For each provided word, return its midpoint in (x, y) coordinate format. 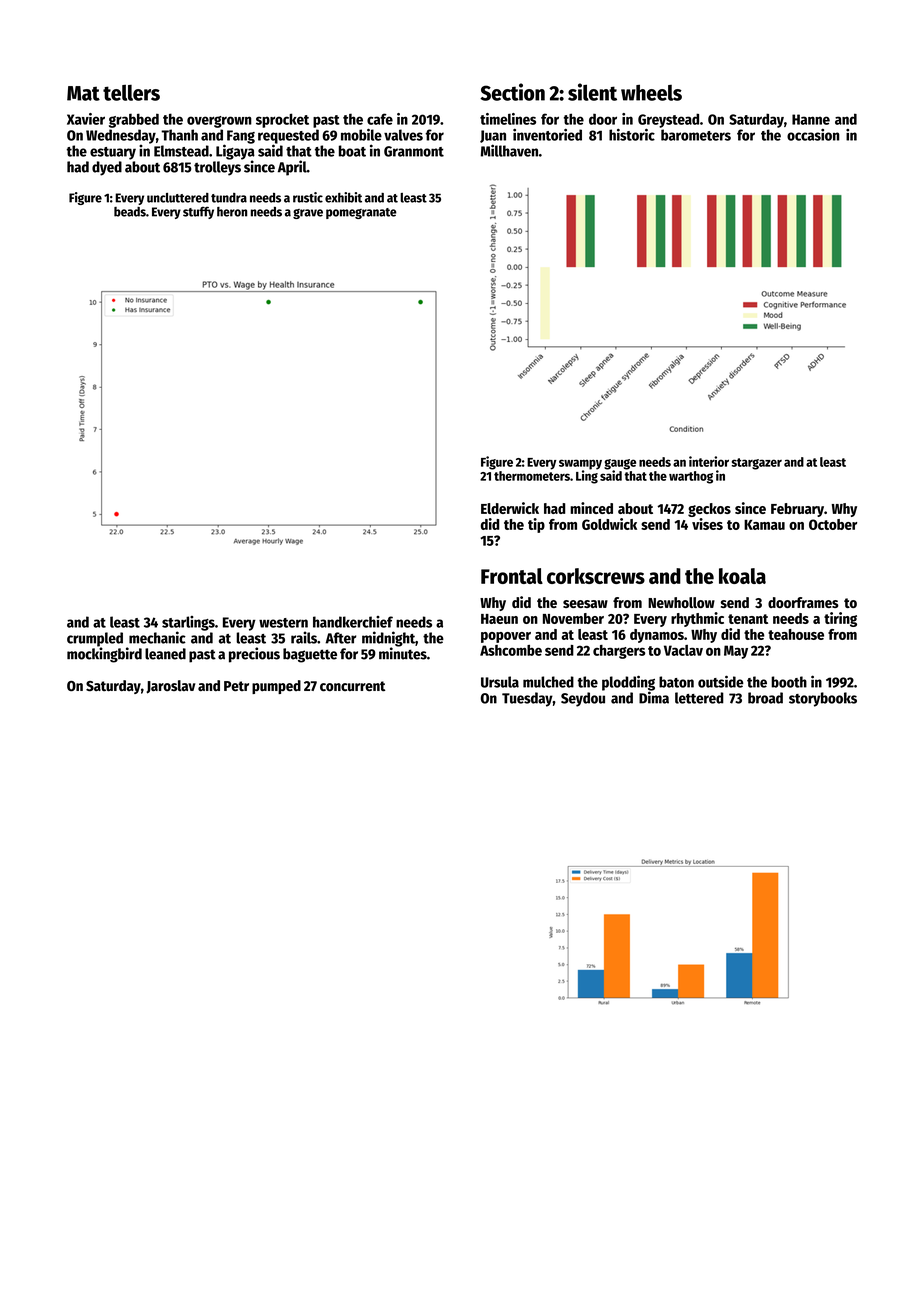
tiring (840, 619)
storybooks (823, 699)
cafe (380, 119)
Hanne (811, 119)
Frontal (512, 576)
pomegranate (361, 213)
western (283, 623)
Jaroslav (170, 687)
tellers (131, 93)
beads (130, 212)
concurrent (352, 686)
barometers (696, 135)
